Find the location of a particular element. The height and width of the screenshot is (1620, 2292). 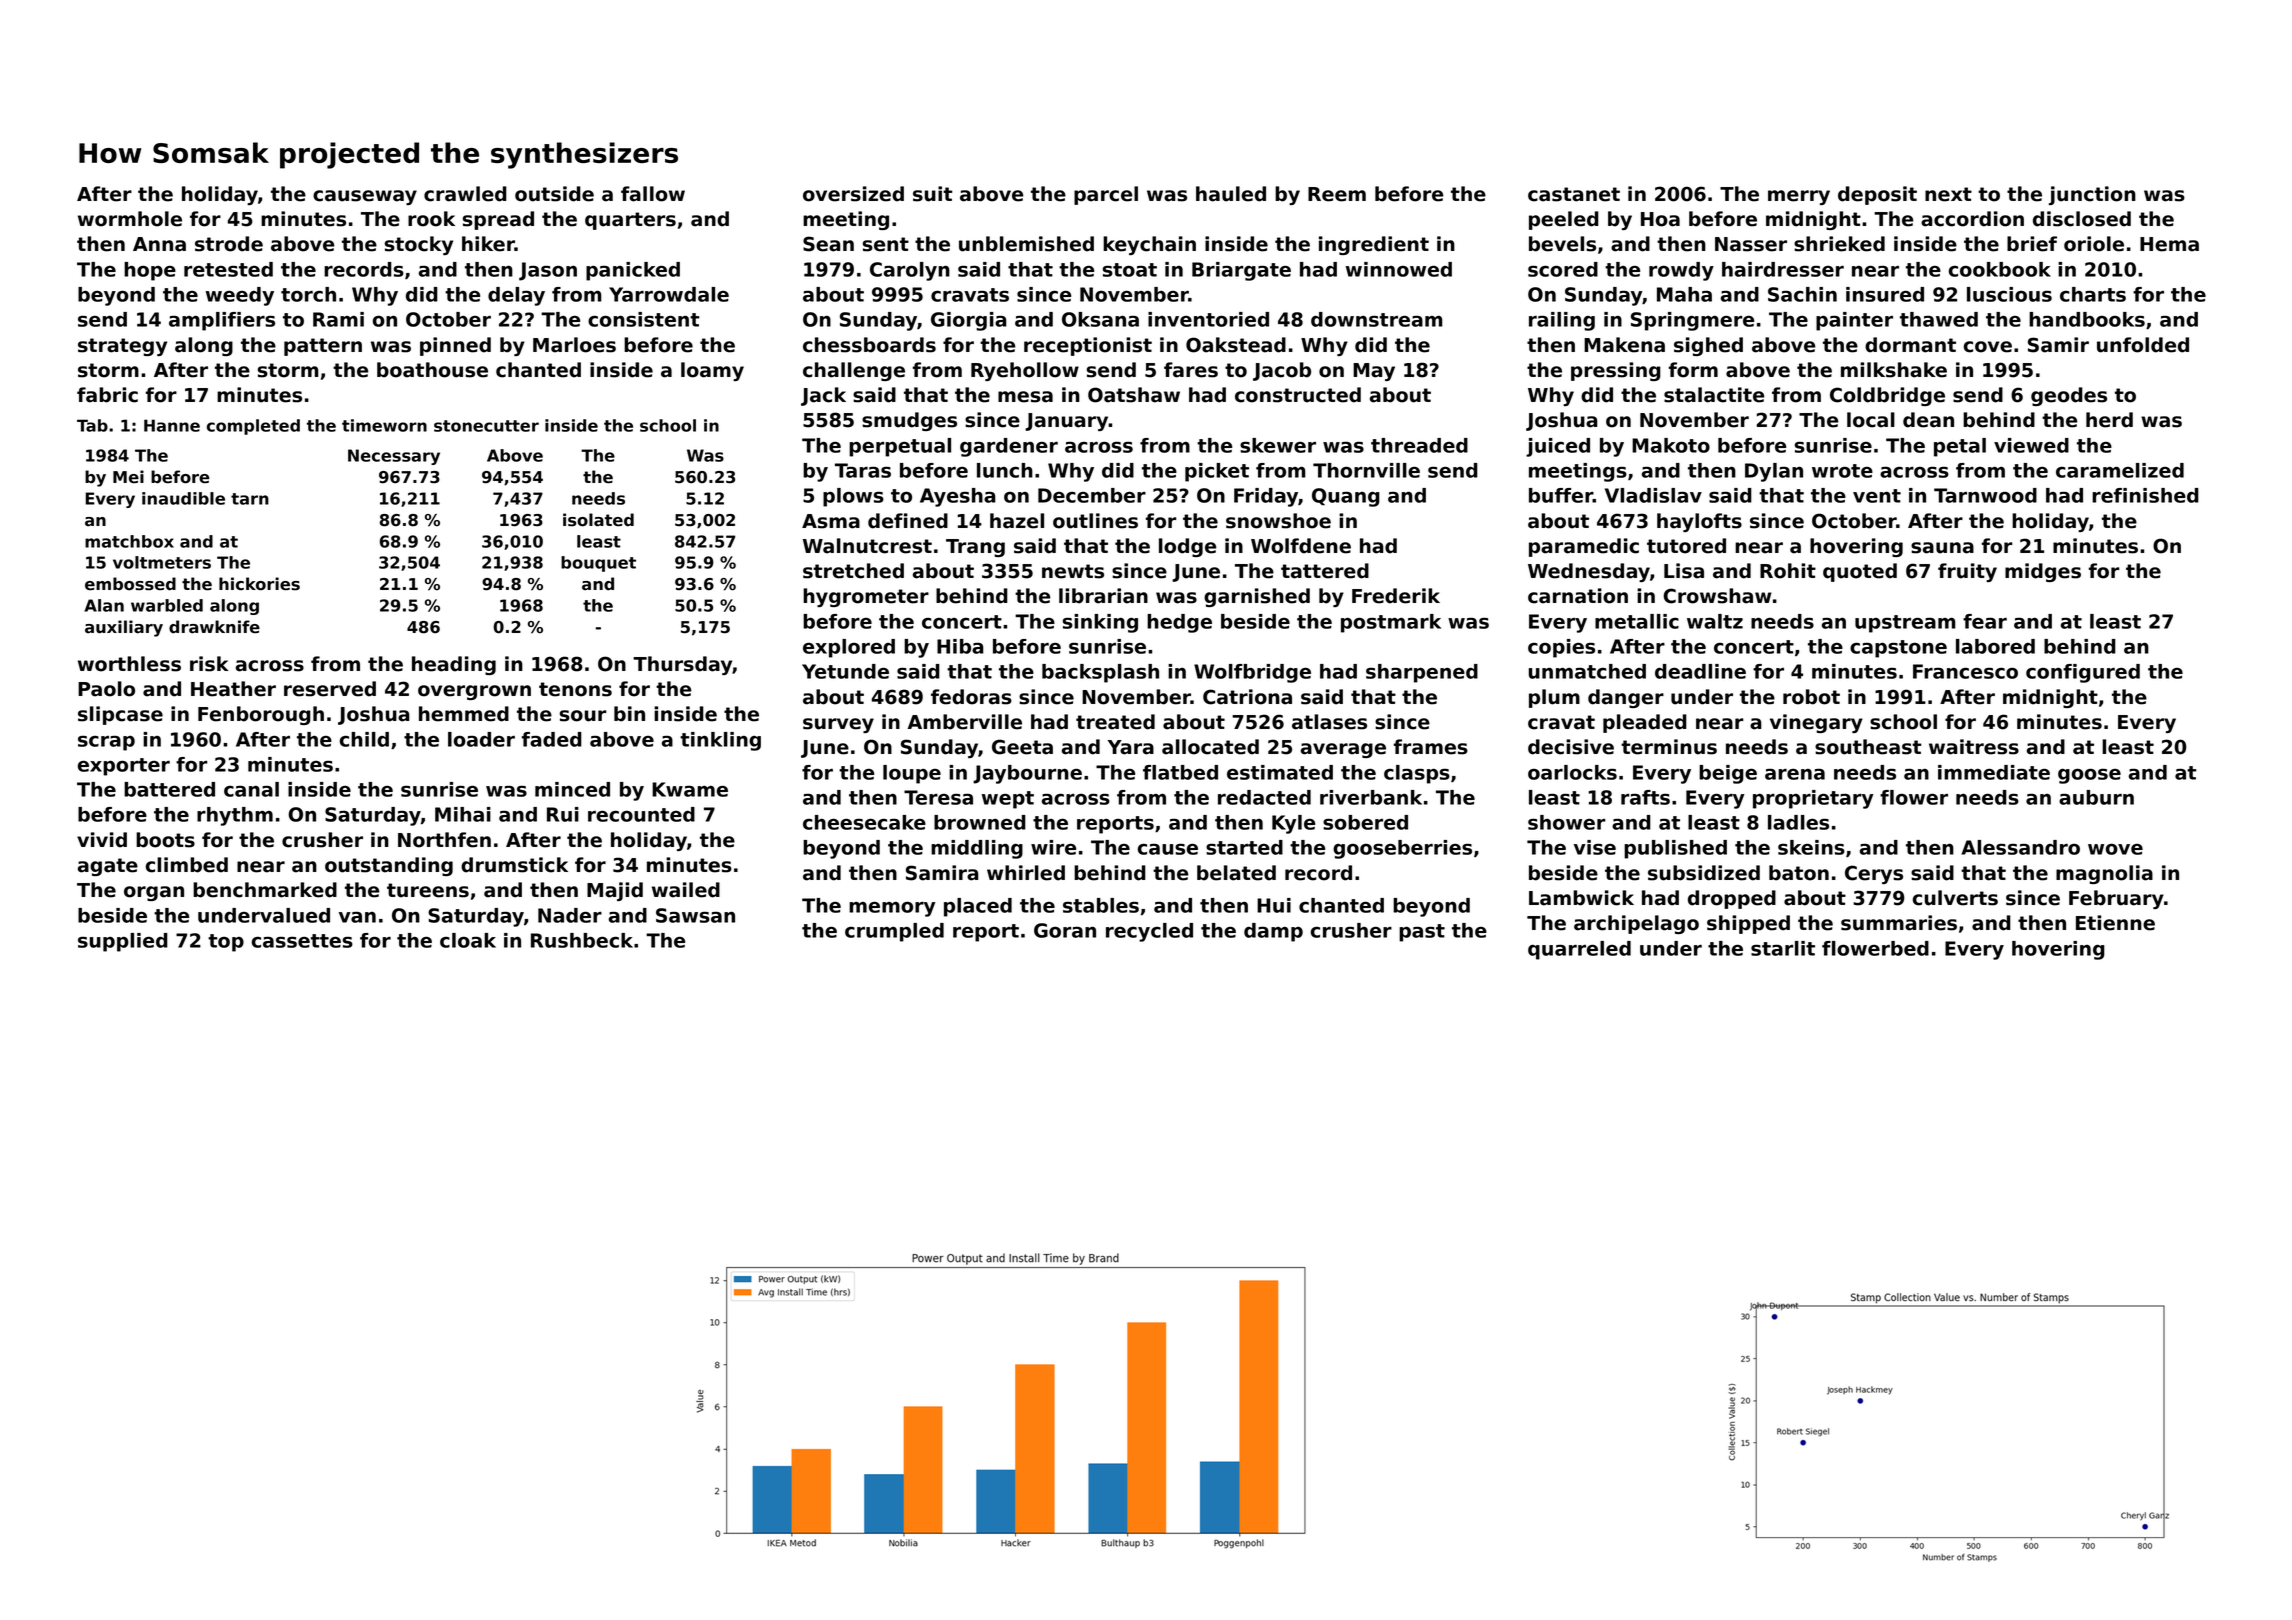

Lisa is located at coordinates (1684, 571).
